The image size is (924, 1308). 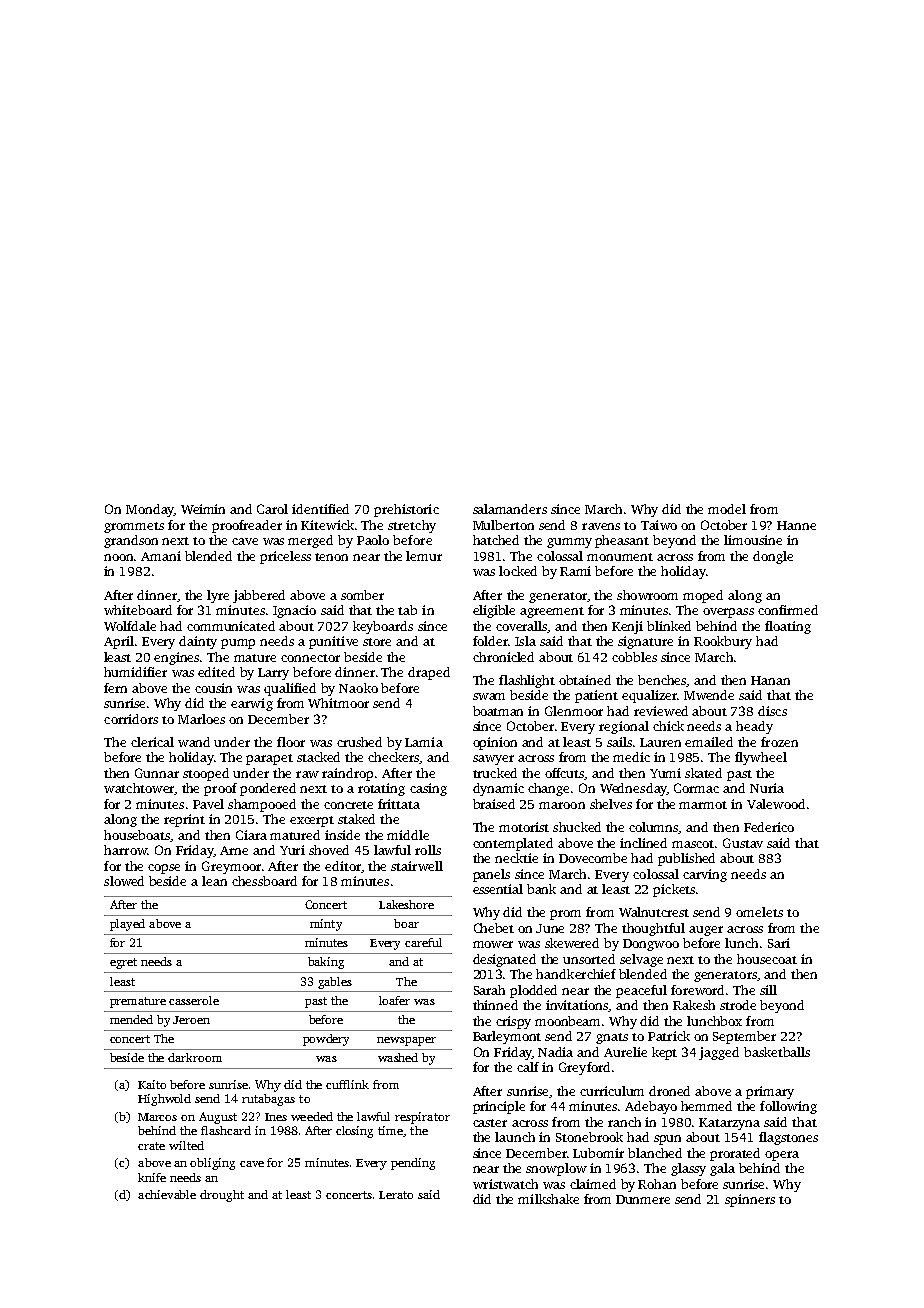 I want to click on Lakeshore, so click(x=406, y=904).
